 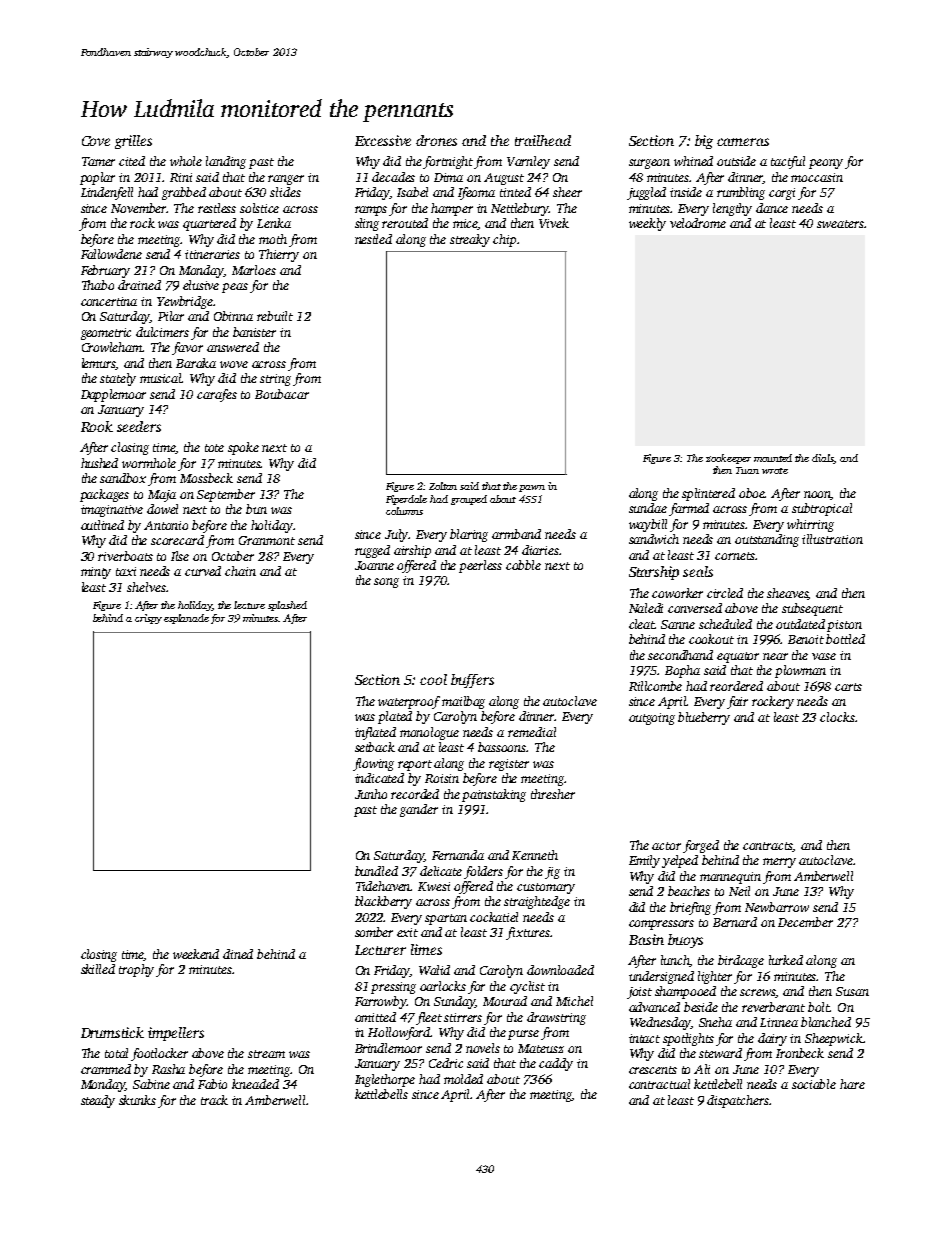 I want to click on trailhead, so click(x=543, y=140).
